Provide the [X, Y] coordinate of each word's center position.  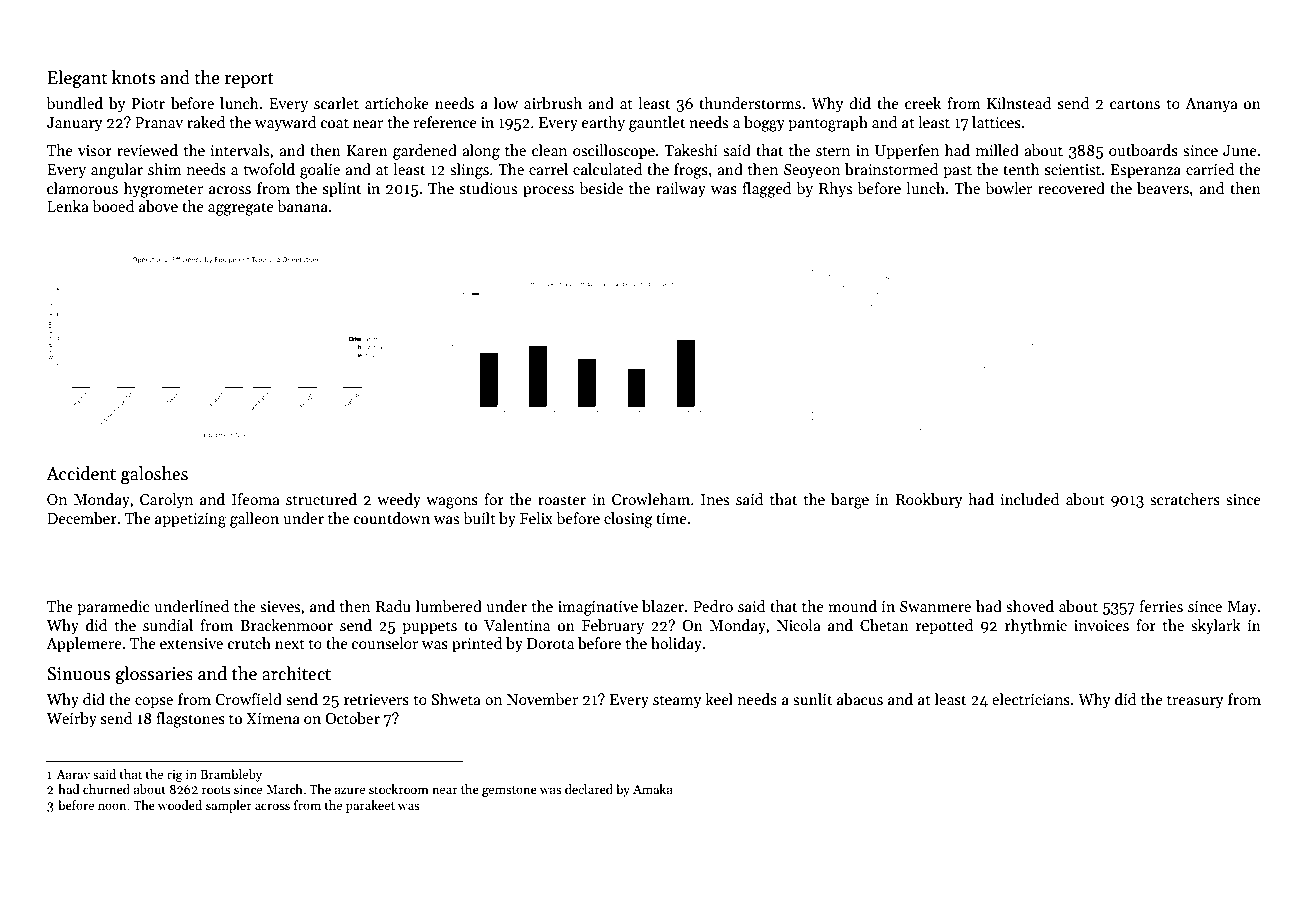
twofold [269, 169]
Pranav [159, 122]
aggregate [241, 209]
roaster [562, 500]
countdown [392, 518]
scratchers [1185, 499]
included [1029, 499]
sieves [280, 606]
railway [681, 189]
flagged [766, 190]
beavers [1163, 188]
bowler [1008, 188]
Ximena [273, 718]
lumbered [449, 606]
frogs [691, 171]
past [957, 171]
